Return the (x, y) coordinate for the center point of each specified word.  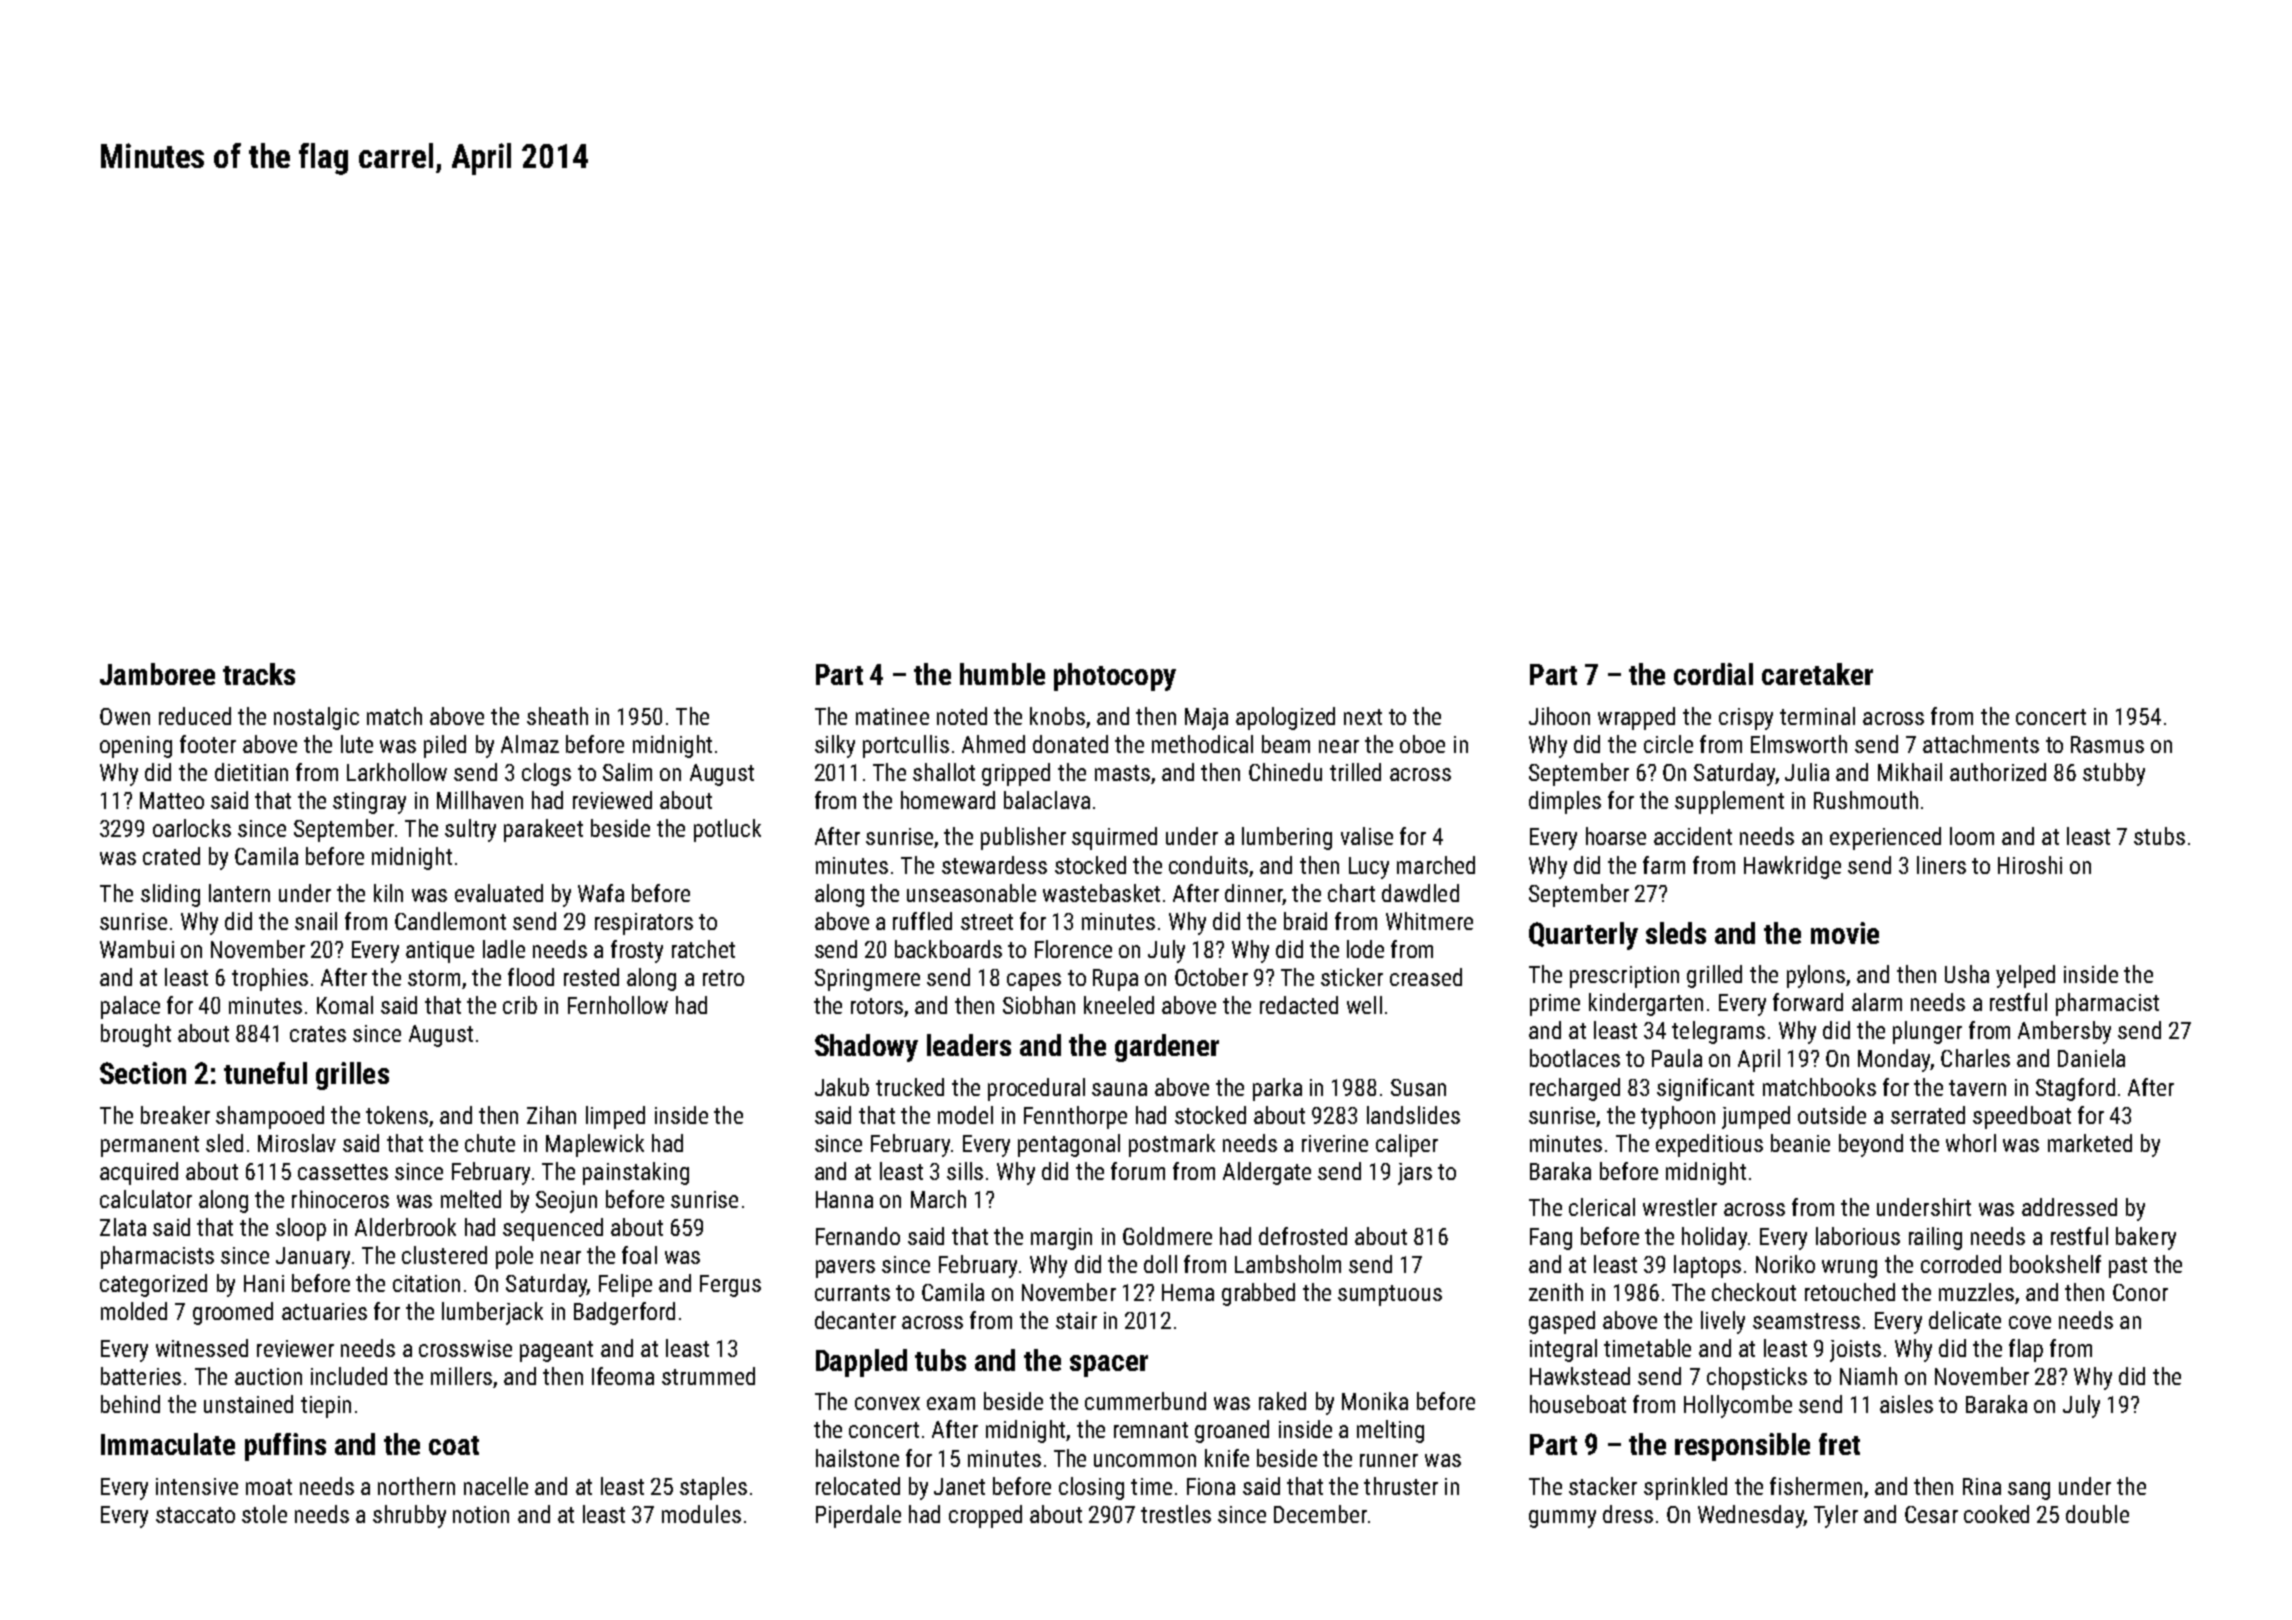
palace (130, 1007)
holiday (1714, 1238)
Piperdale (858, 1516)
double (2097, 1514)
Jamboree (157, 674)
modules (701, 1514)
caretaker (1817, 674)
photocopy (1115, 677)
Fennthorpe (1075, 1117)
